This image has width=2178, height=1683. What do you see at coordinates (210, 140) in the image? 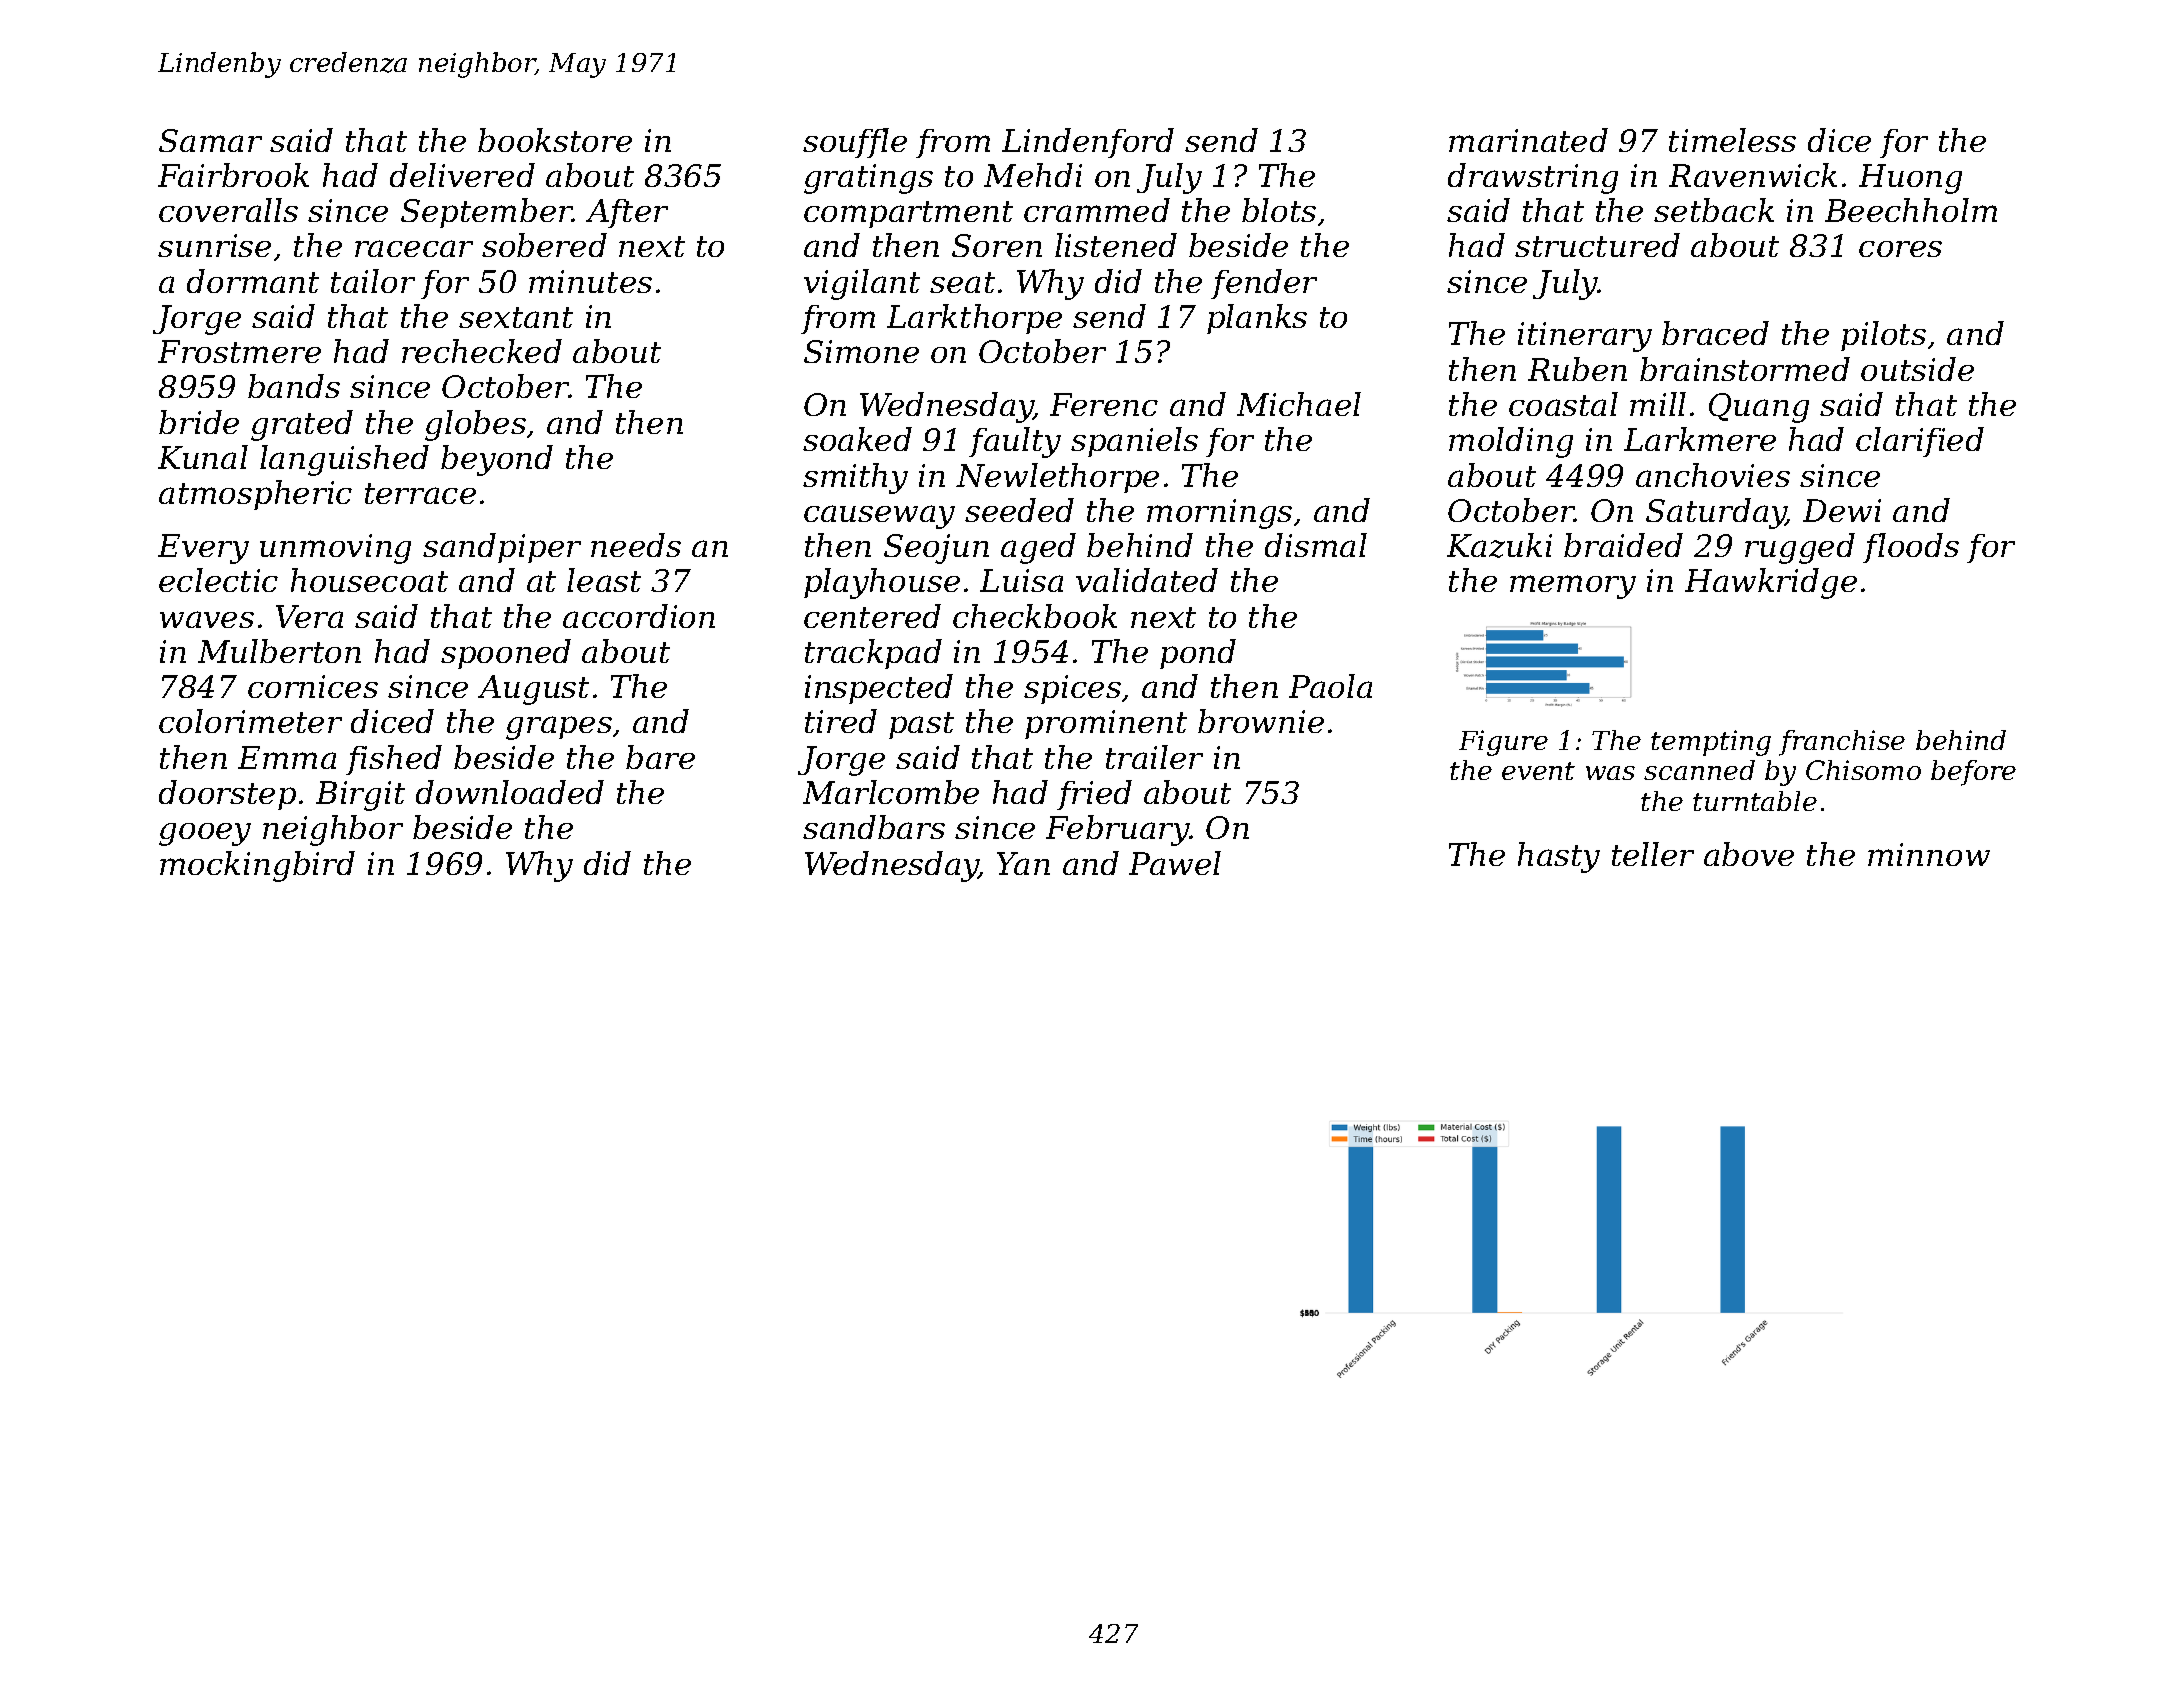
I see `Samar` at bounding box center [210, 140].
